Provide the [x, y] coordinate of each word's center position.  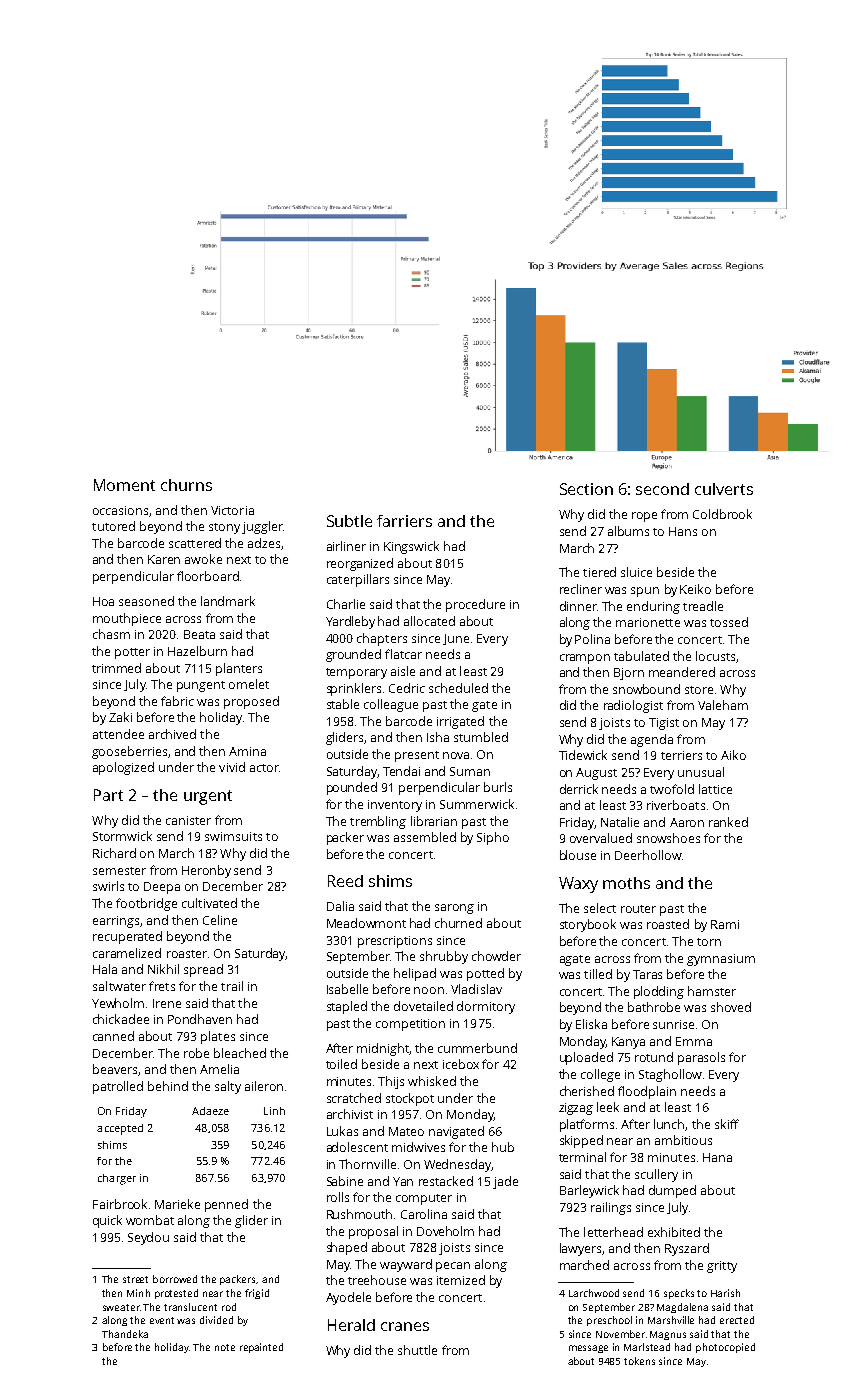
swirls [108, 886]
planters [239, 669]
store [699, 690]
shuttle [417, 1350]
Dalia [340, 906]
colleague [391, 705]
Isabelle [347, 989]
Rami [725, 924]
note [225, 1347]
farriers [404, 521]
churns [186, 485]
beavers [115, 1069]
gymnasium [721, 960]
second [662, 489]
